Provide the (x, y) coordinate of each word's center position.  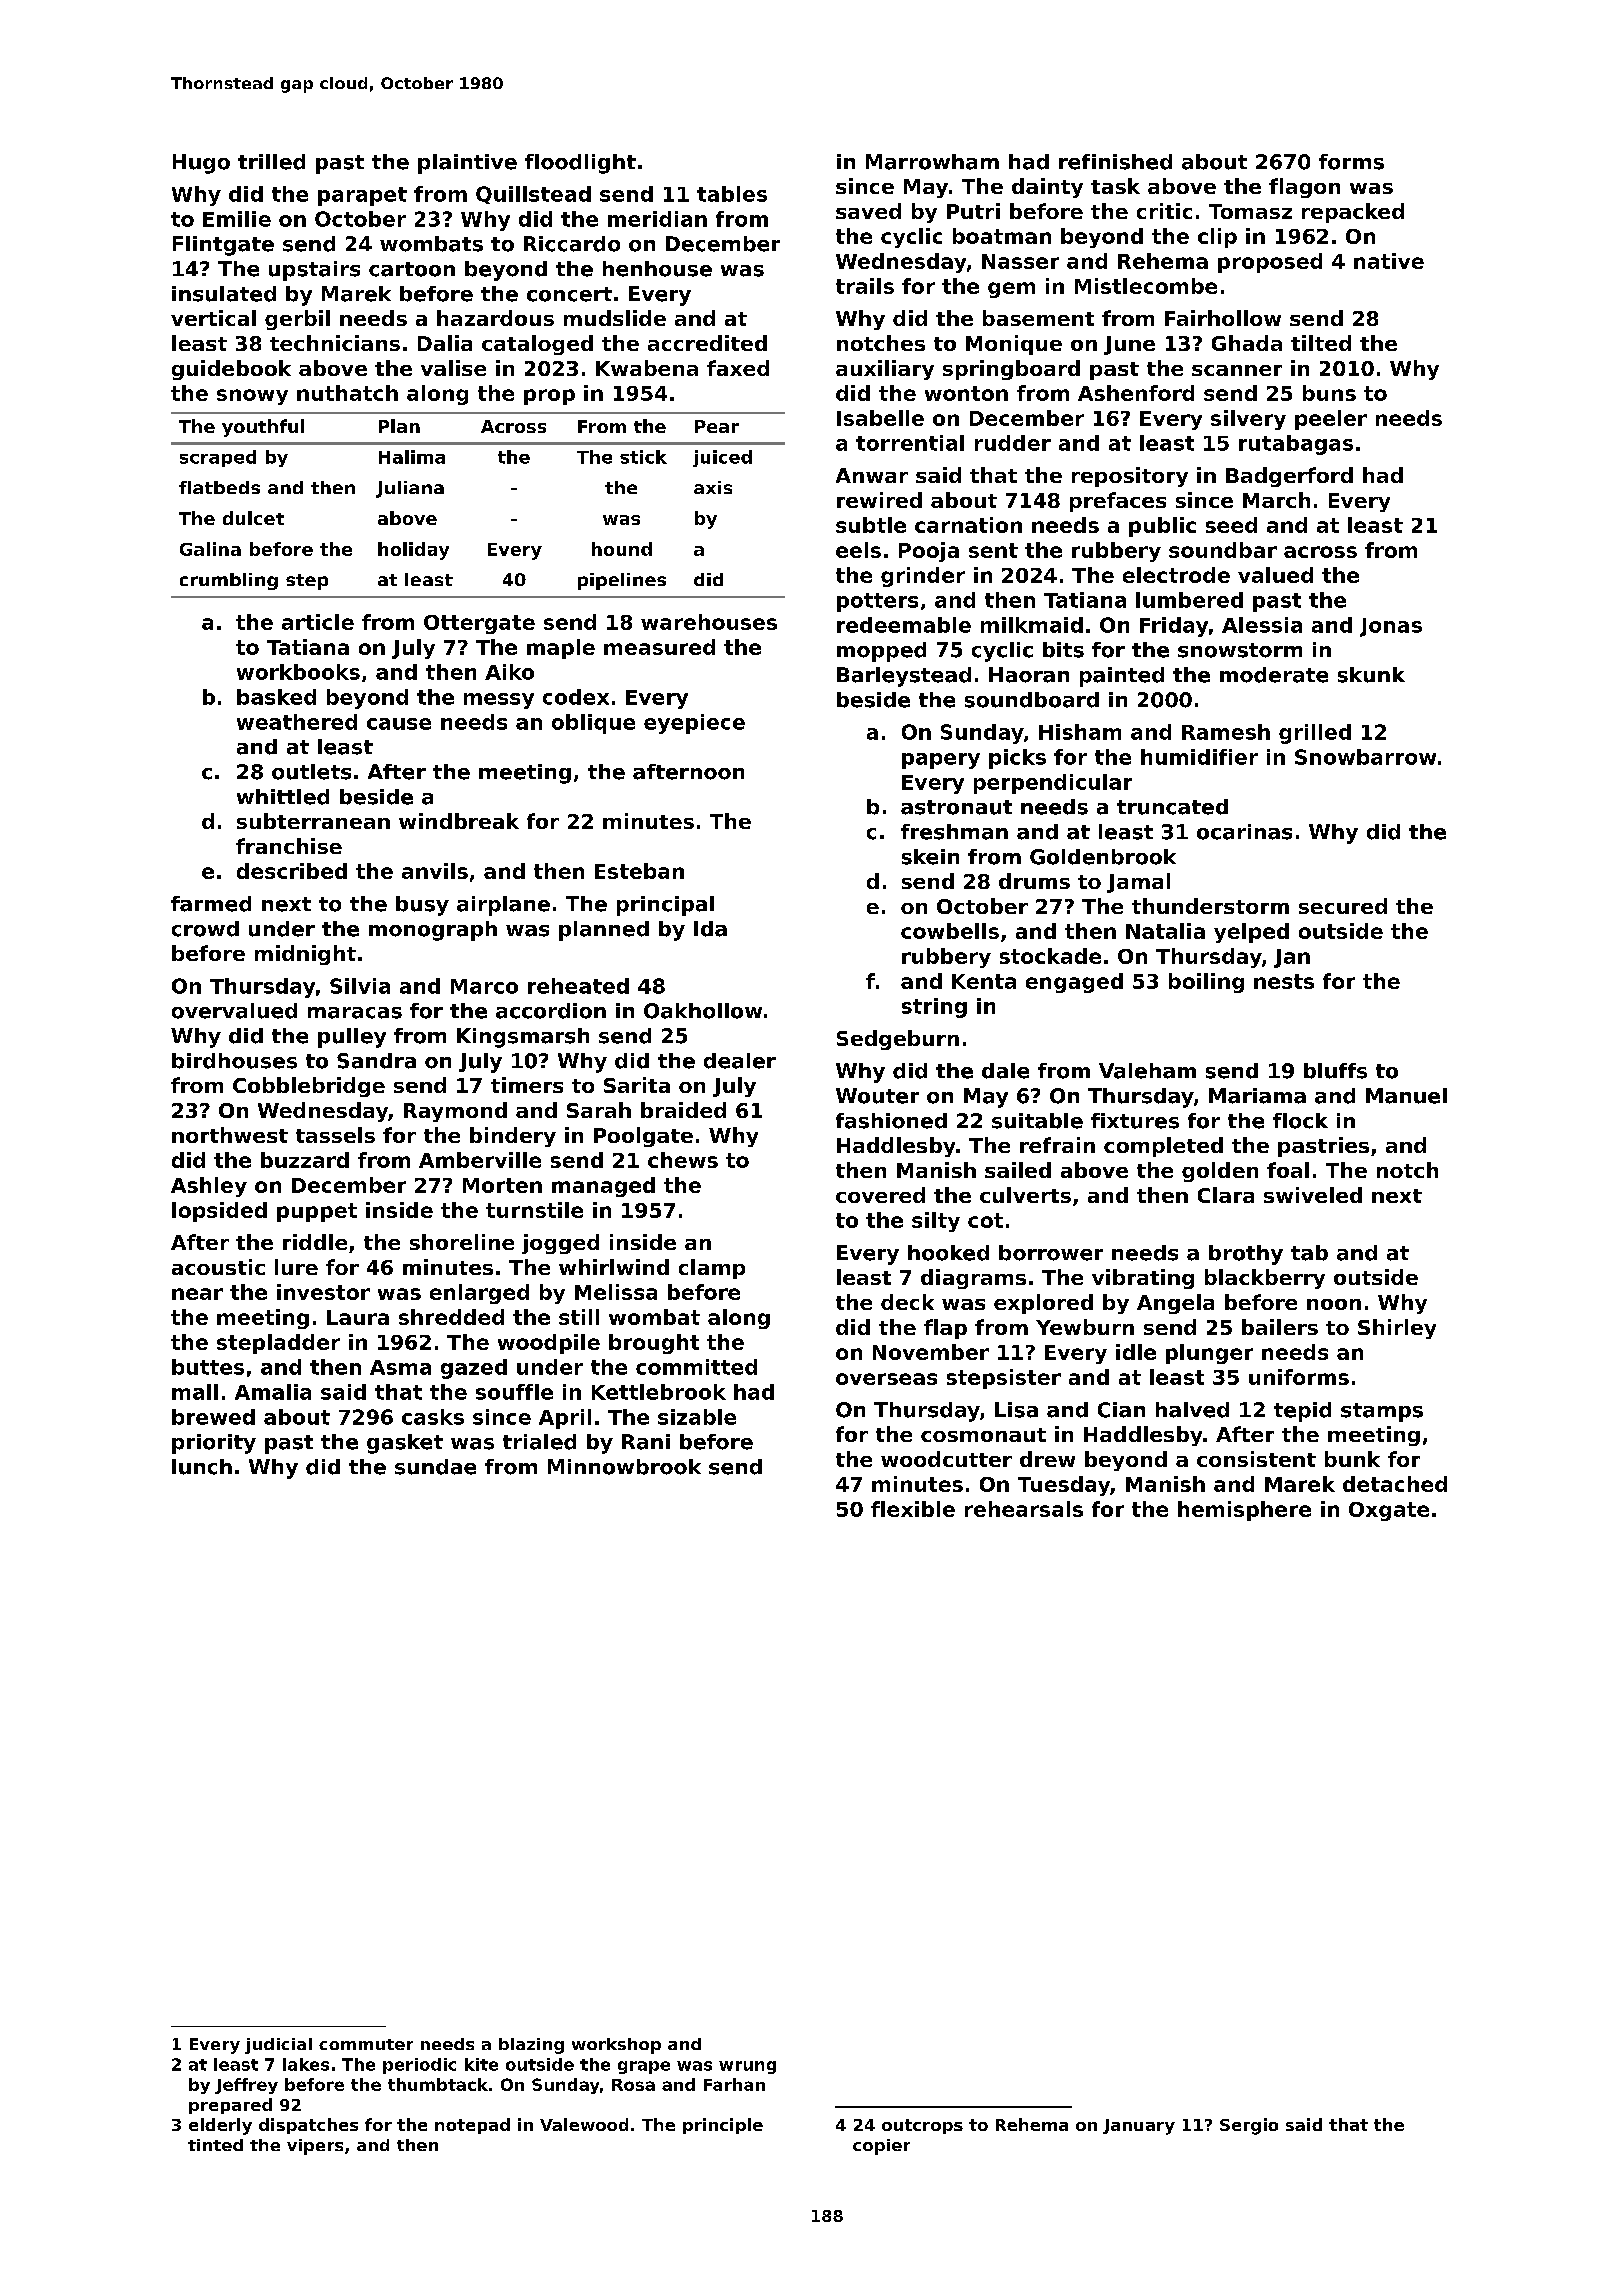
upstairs (314, 271)
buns (1329, 393)
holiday (413, 551)
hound (622, 549)
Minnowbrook (624, 1467)
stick (643, 457)
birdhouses (234, 1061)
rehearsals (1024, 1509)
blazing (531, 2046)
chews (683, 1160)
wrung (747, 2067)
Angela (1175, 1304)
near (197, 1294)
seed (1231, 525)
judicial (278, 2046)
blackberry (1265, 1279)
